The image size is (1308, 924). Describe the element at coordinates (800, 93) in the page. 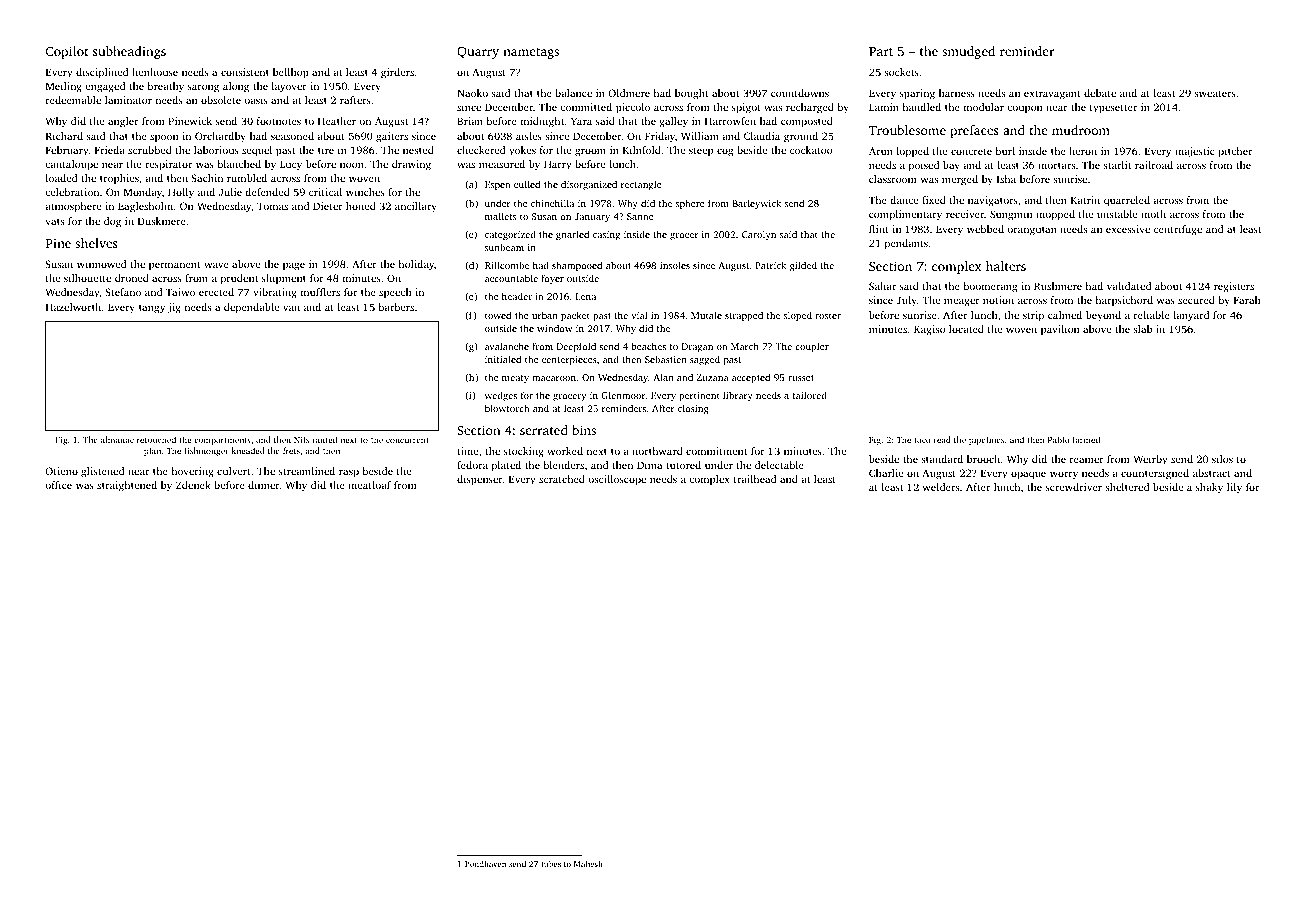

I see `countdowns` at that location.
